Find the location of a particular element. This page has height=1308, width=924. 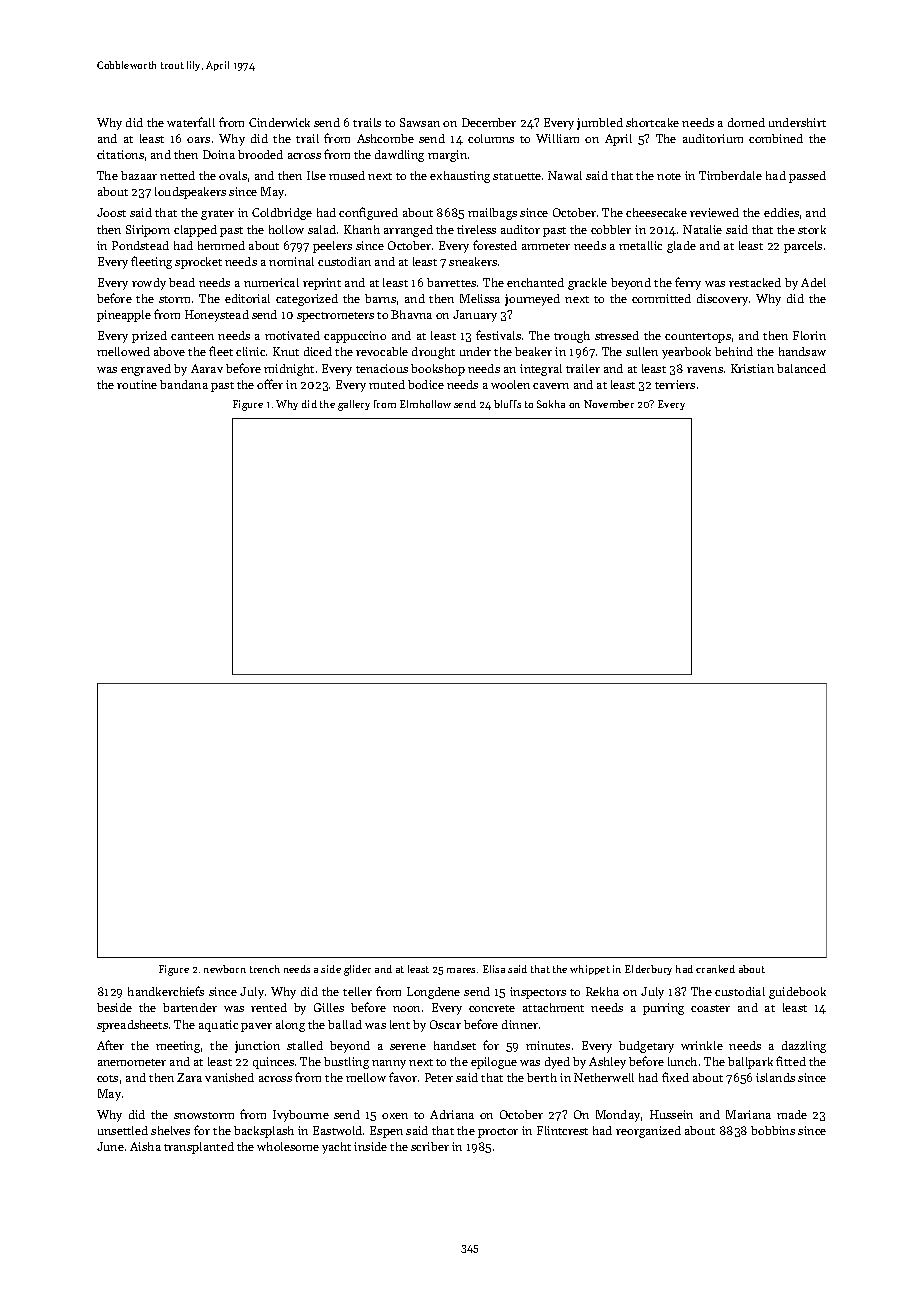

Sokha is located at coordinates (551, 404).
